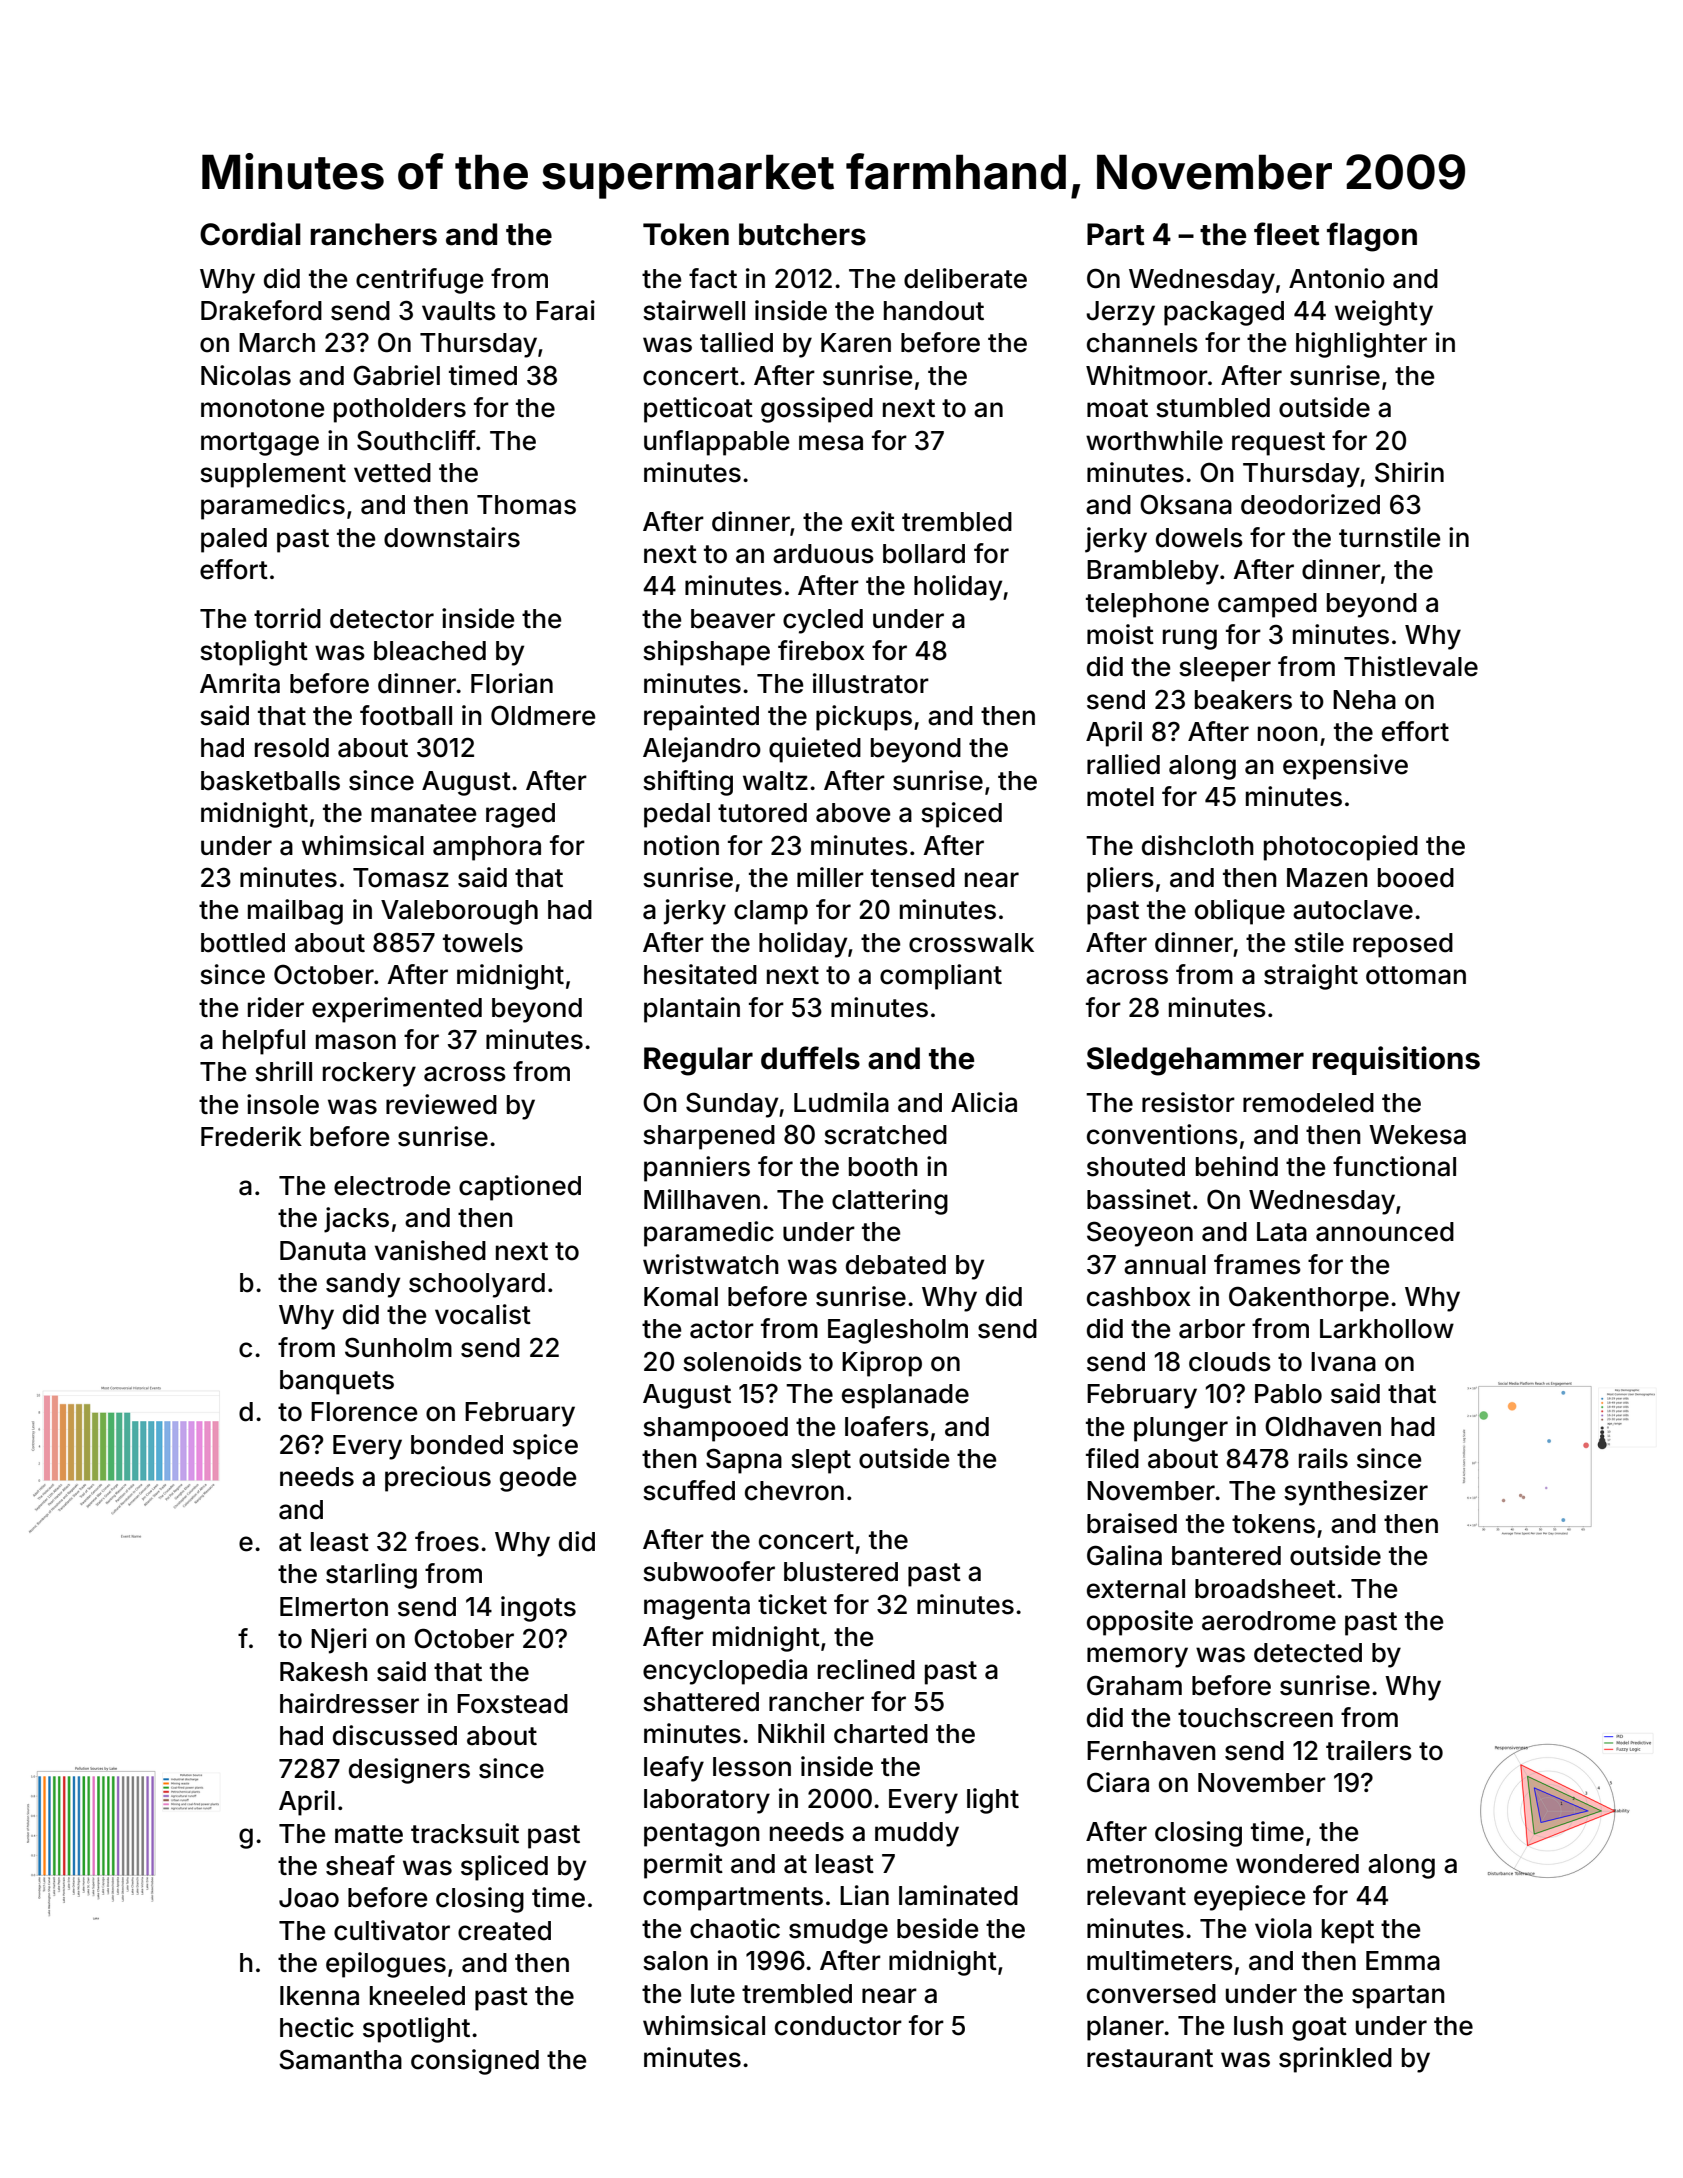 The image size is (1683, 2178). What do you see at coordinates (409, 1771) in the screenshot?
I see `designers` at bounding box center [409, 1771].
